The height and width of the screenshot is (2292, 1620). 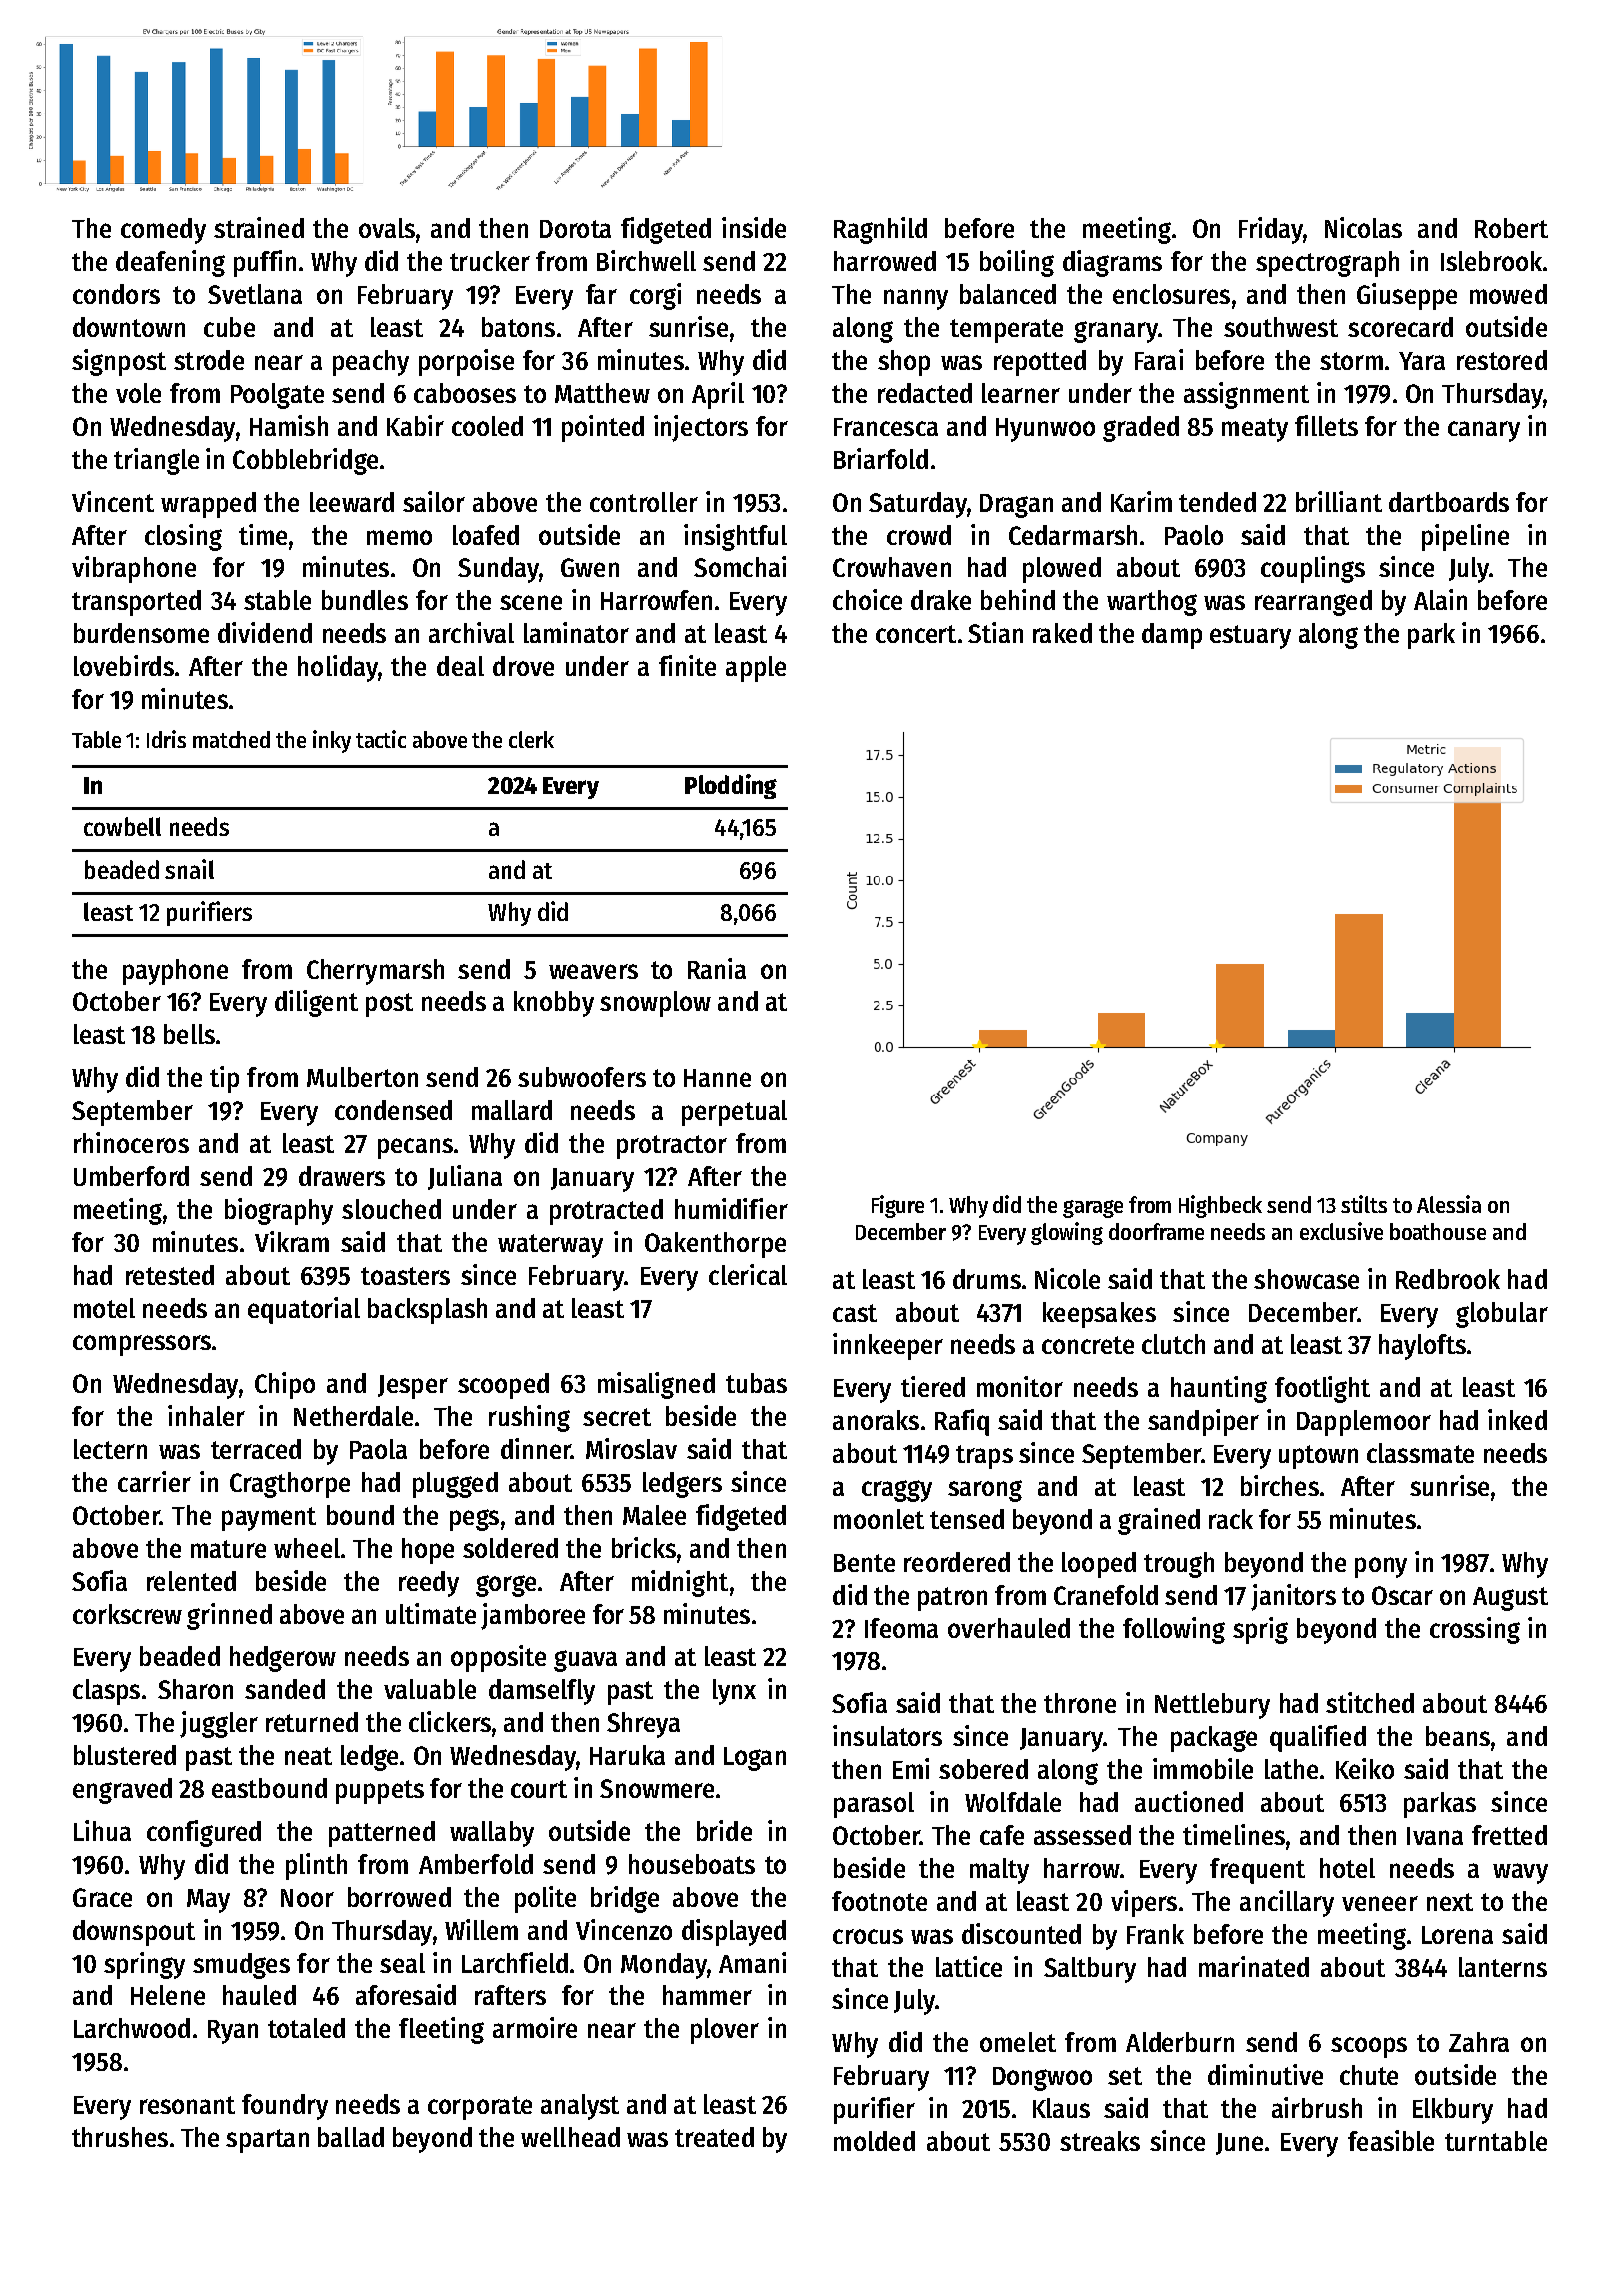 What do you see at coordinates (1511, 228) in the screenshot?
I see `Robert` at bounding box center [1511, 228].
